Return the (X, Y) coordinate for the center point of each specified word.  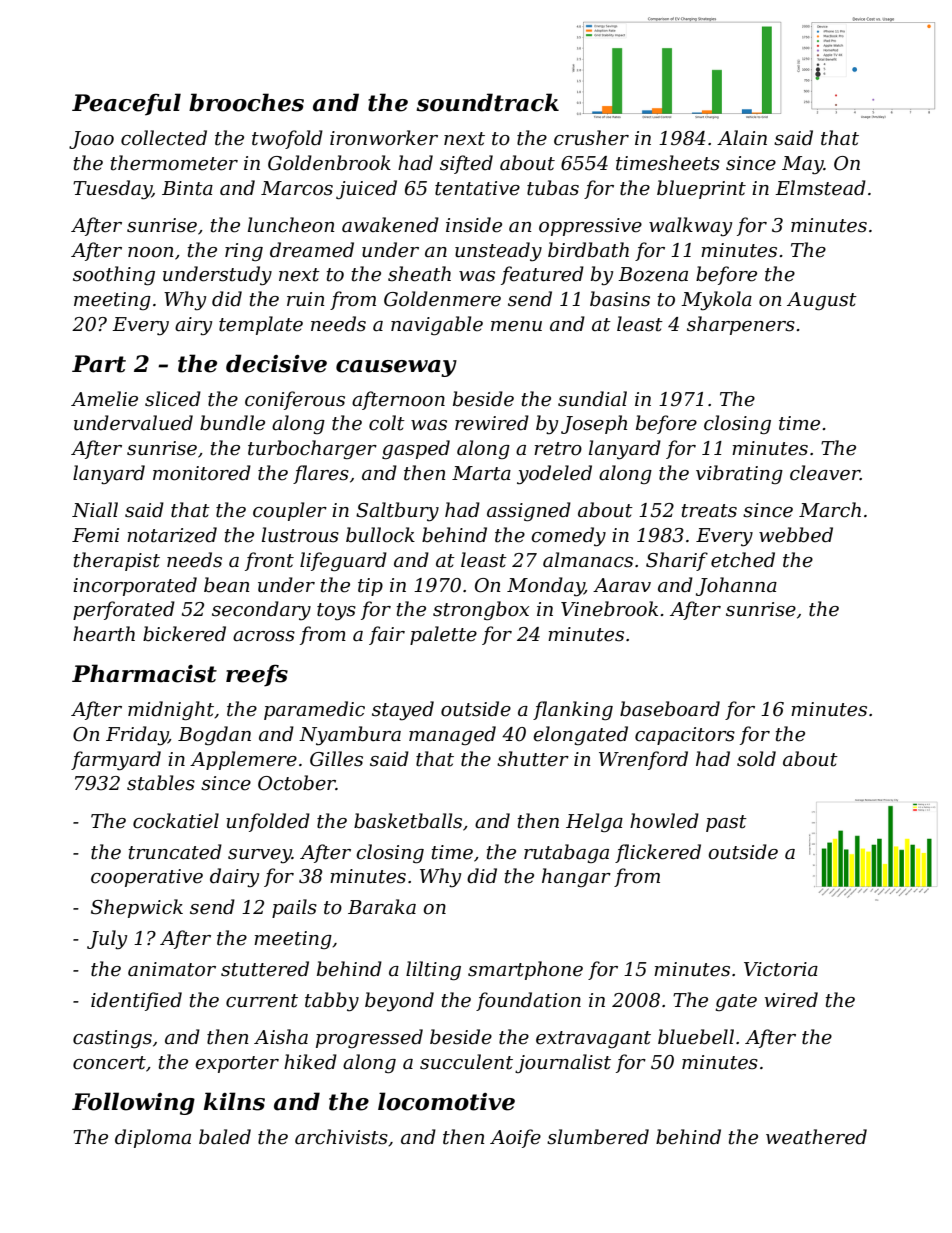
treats (709, 511)
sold (756, 759)
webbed (796, 535)
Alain (742, 138)
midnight (171, 710)
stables (161, 783)
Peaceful (126, 104)
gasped (416, 449)
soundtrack (487, 102)
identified (136, 1001)
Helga (594, 822)
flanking (573, 710)
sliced (173, 399)
